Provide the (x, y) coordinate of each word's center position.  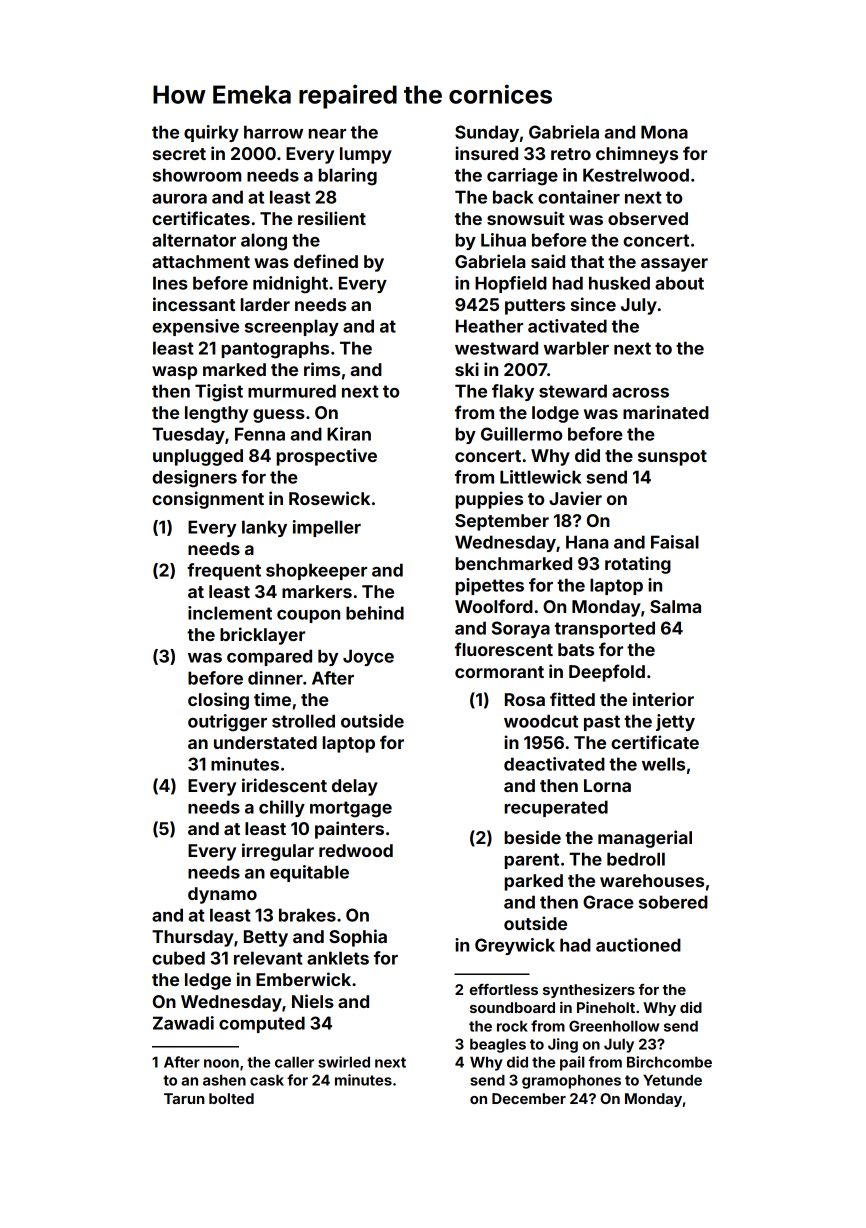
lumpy (366, 155)
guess (279, 416)
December (529, 1098)
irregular (278, 852)
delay (355, 787)
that (587, 261)
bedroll (636, 859)
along (264, 242)
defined (326, 261)
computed (262, 1024)
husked (619, 283)
